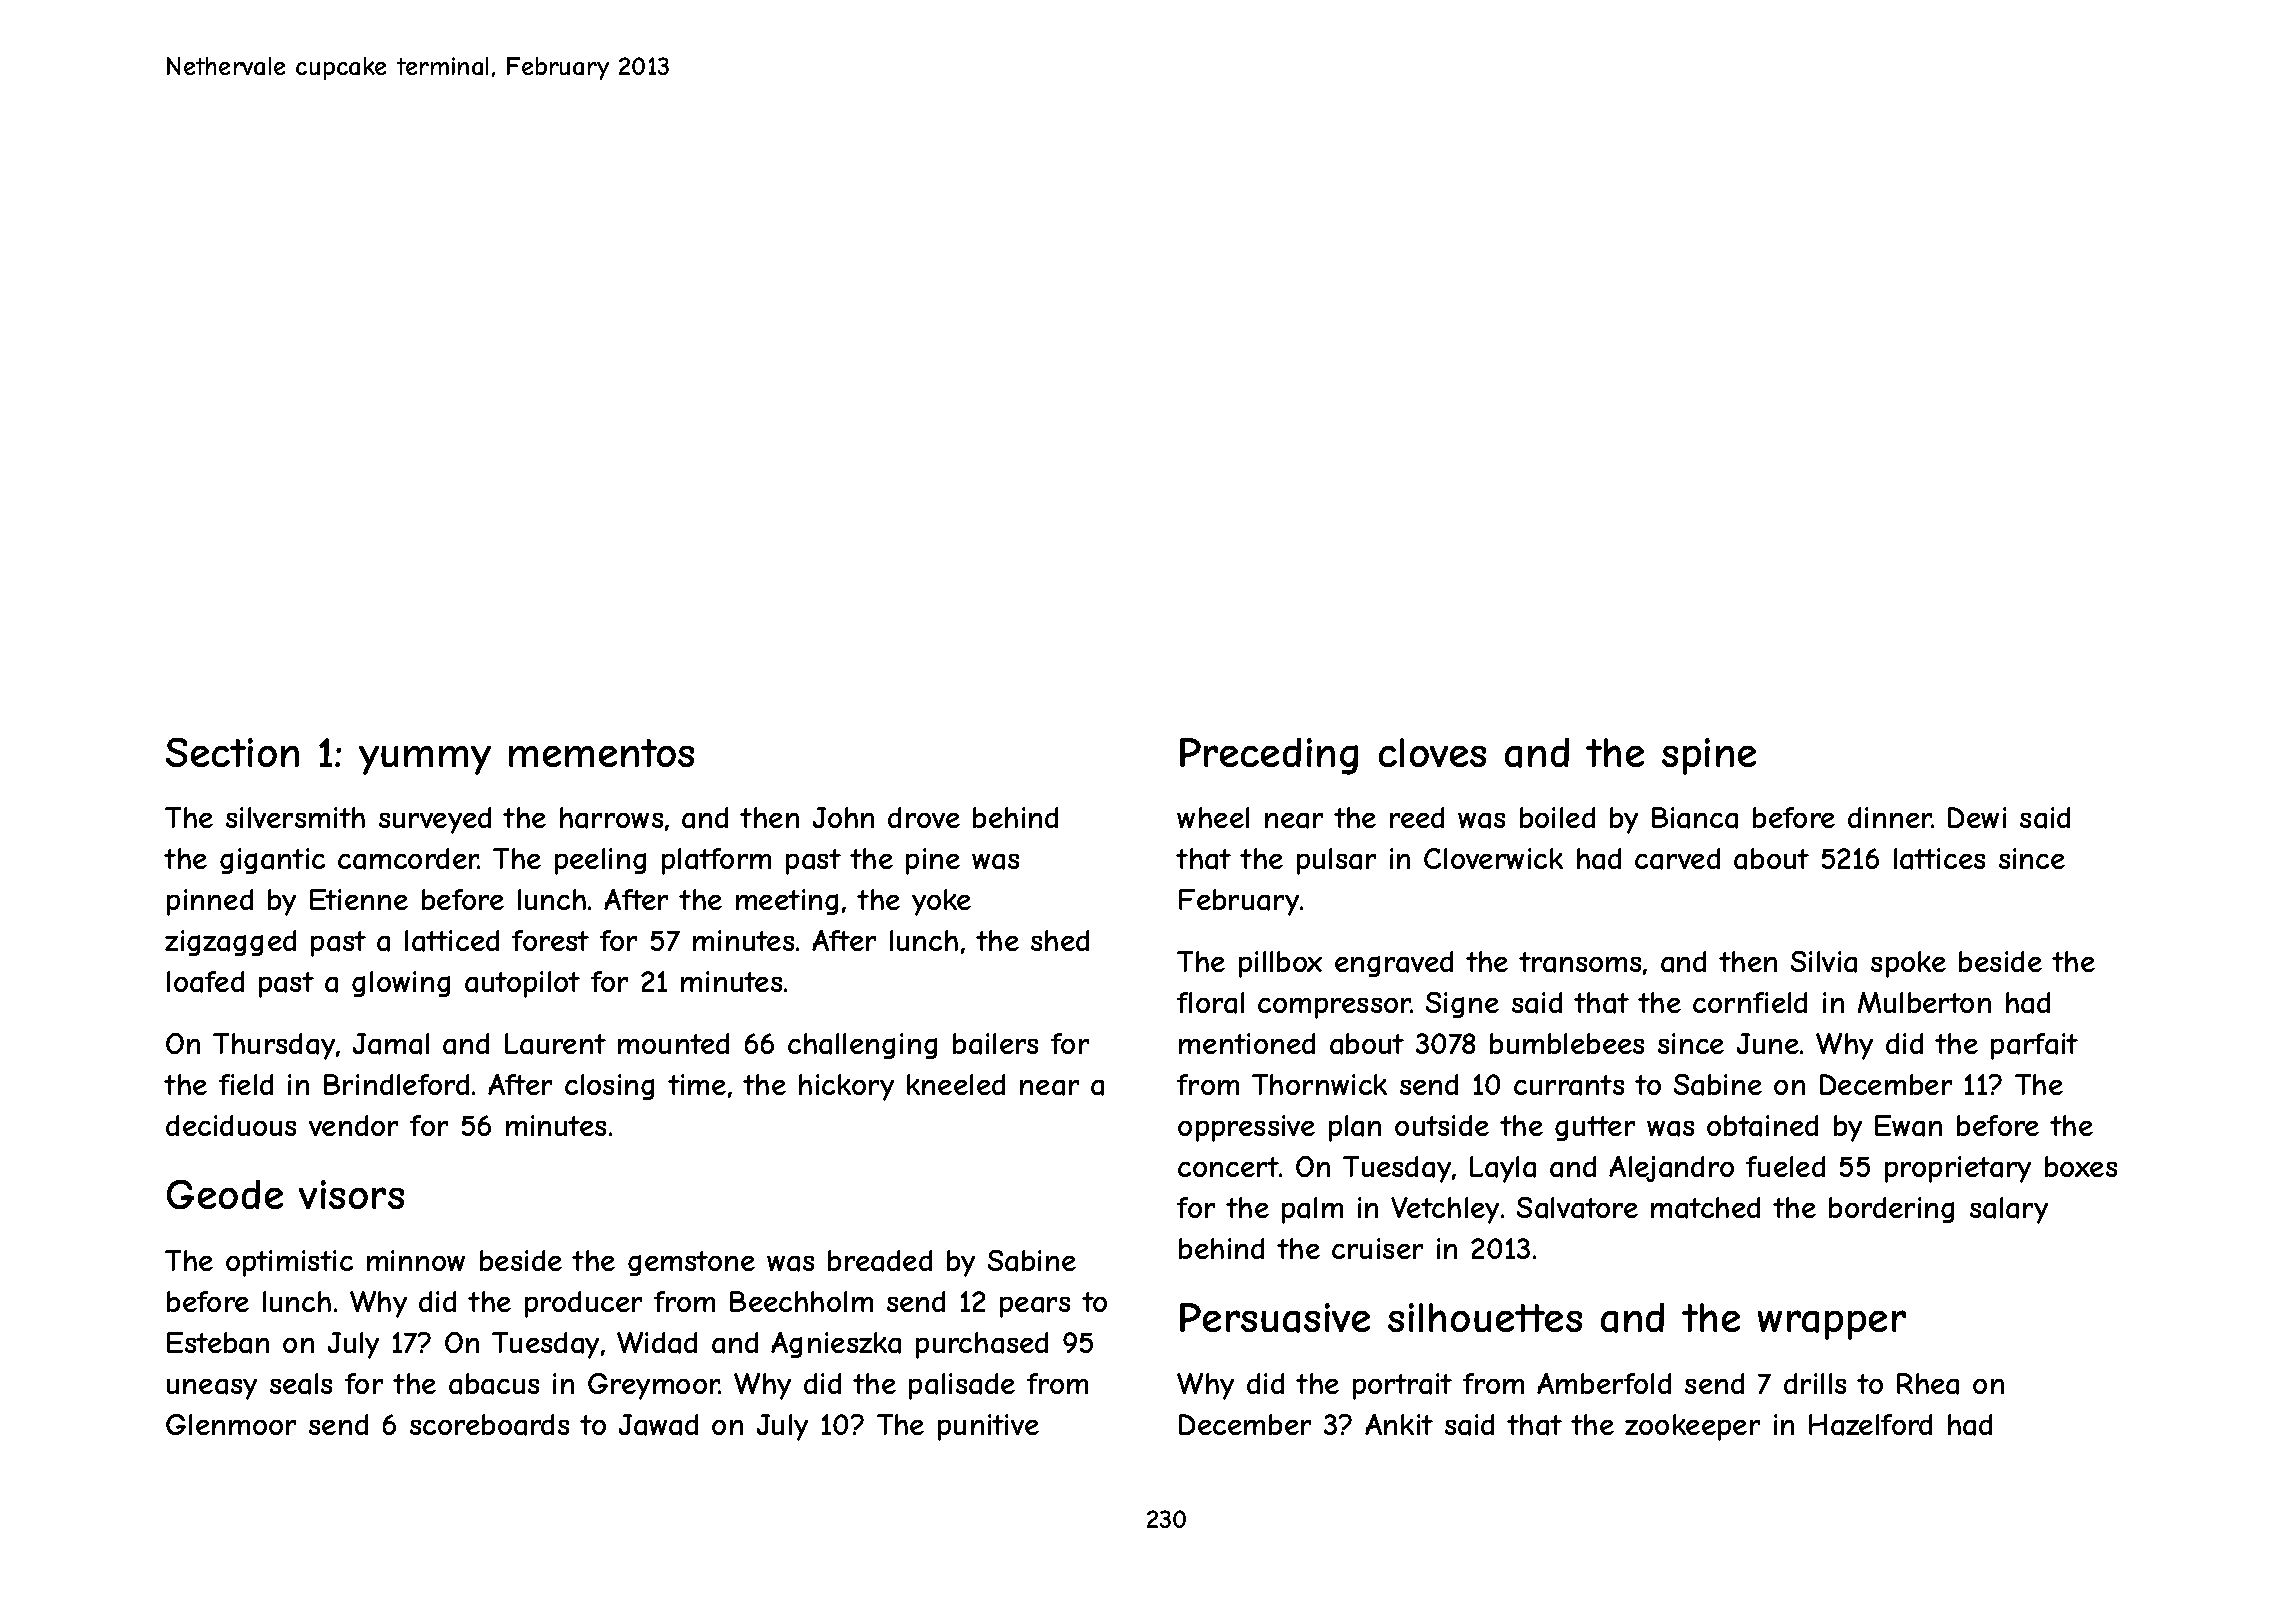  What do you see at coordinates (1377, 1248) in the screenshot?
I see `cruiser` at bounding box center [1377, 1248].
